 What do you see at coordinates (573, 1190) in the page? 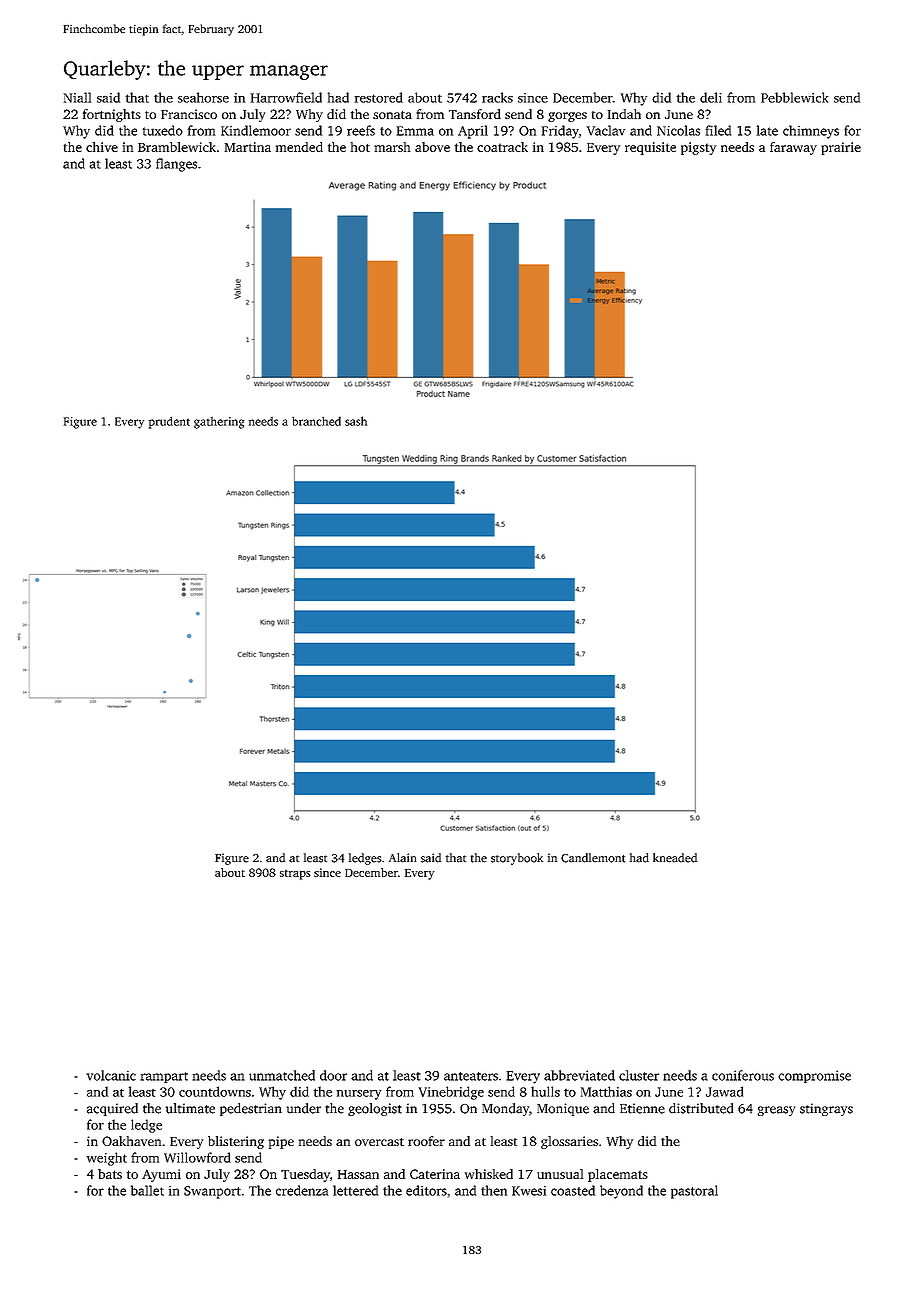
I see `coasted` at bounding box center [573, 1190].
